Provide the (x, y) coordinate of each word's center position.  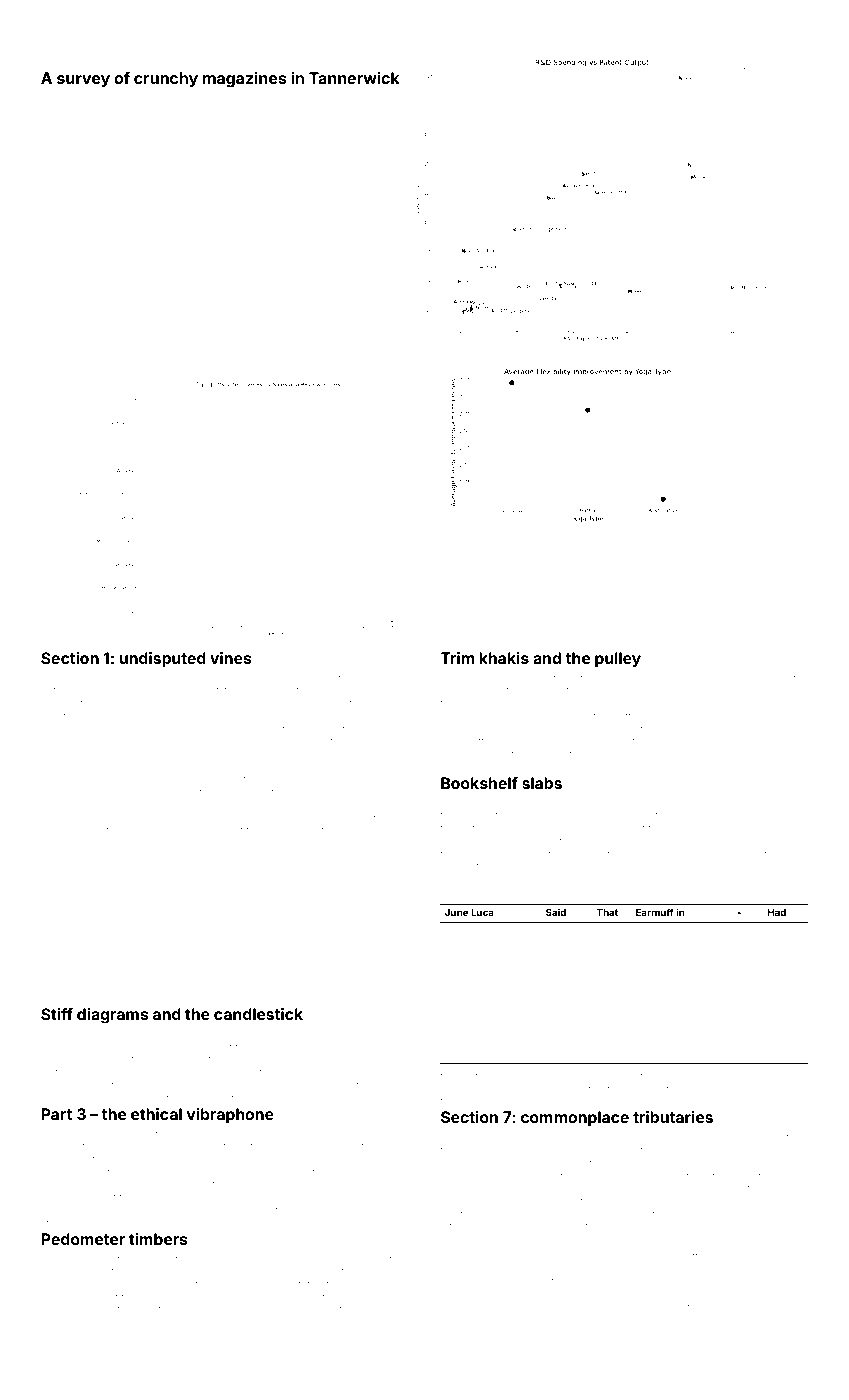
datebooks (67, 691)
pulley (618, 660)
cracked (684, 842)
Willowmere (331, 1211)
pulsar (505, 679)
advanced (193, 831)
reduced (759, 1151)
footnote (480, 854)
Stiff (57, 1014)
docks (546, 1054)
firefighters (165, 1186)
